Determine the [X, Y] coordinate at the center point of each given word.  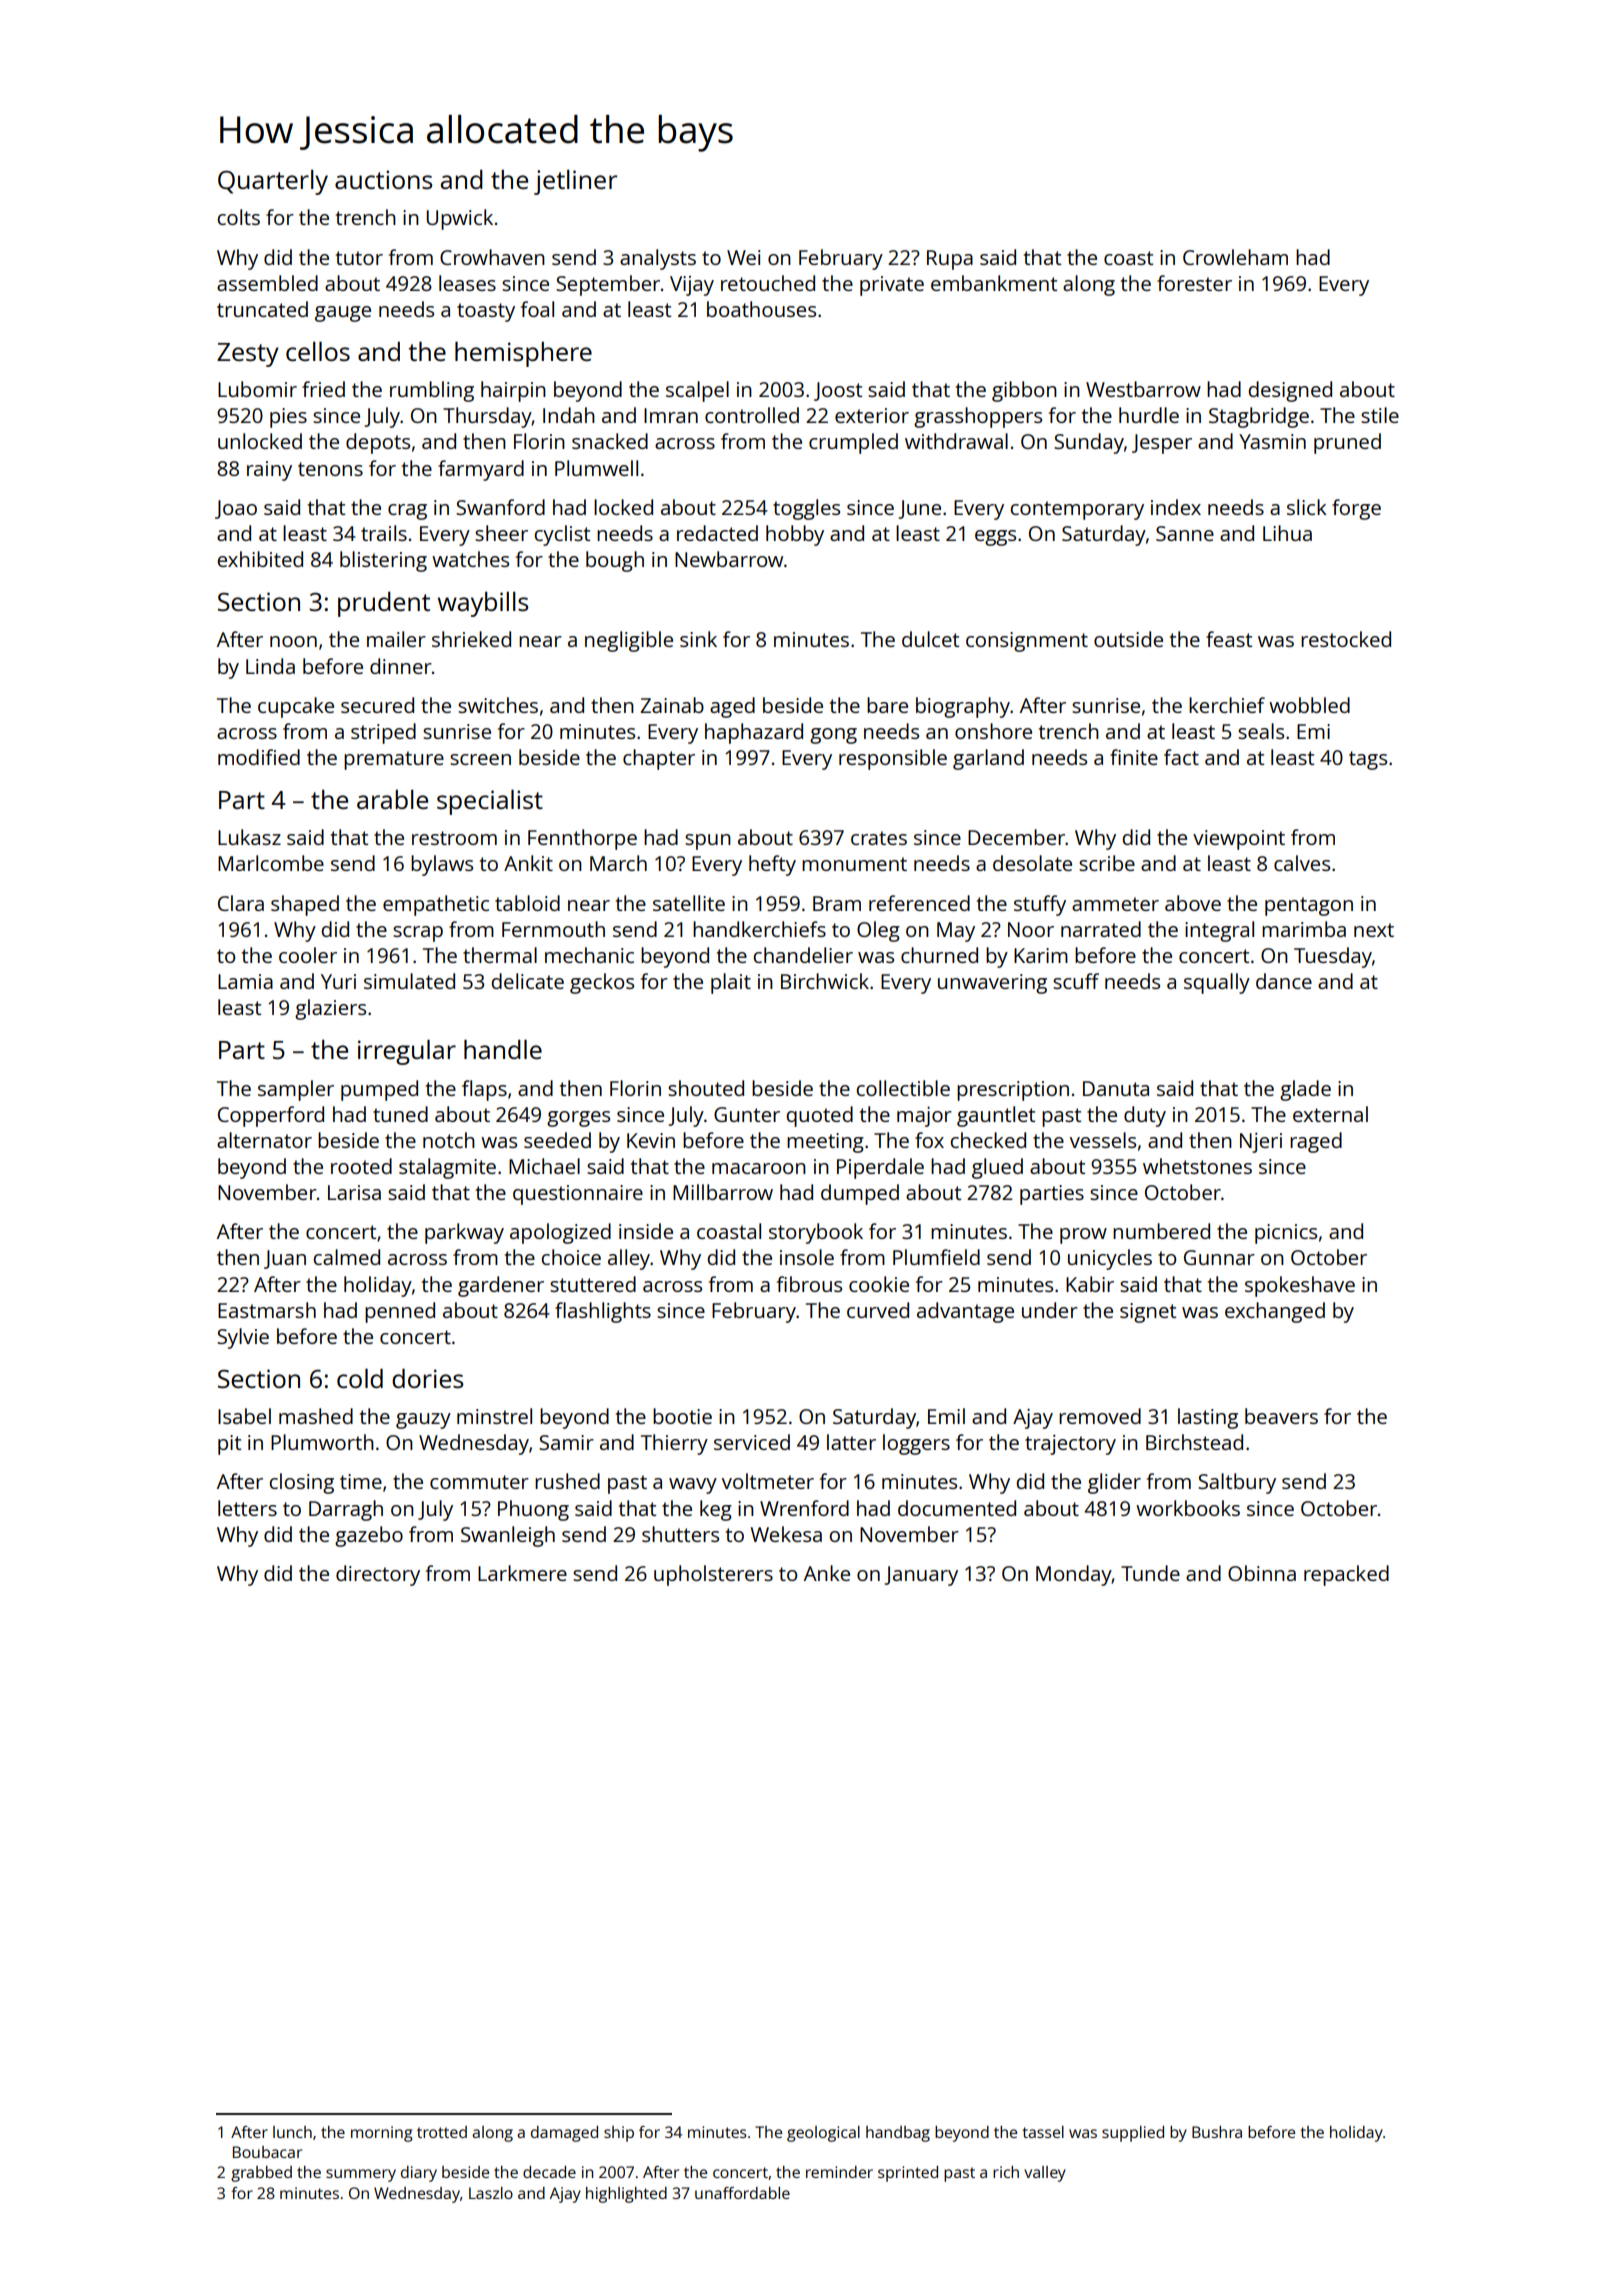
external [1330, 1114]
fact [1181, 757]
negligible [629, 641]
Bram [837, 903]
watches [470, 559]
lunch [292, 2132]
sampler [296, 1090]
